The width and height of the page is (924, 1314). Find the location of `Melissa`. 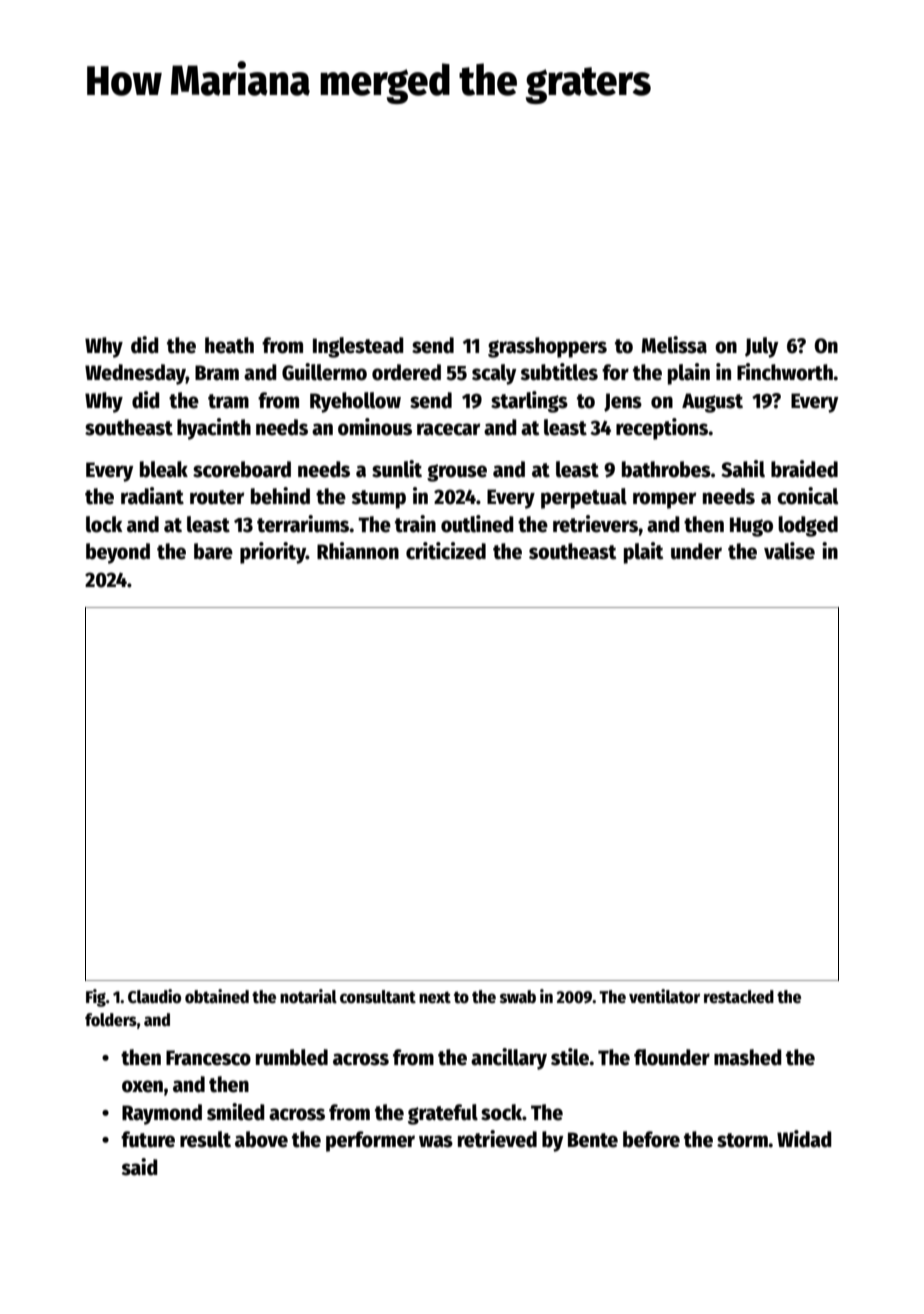

Melissa is located at coordinates (674, 345).
